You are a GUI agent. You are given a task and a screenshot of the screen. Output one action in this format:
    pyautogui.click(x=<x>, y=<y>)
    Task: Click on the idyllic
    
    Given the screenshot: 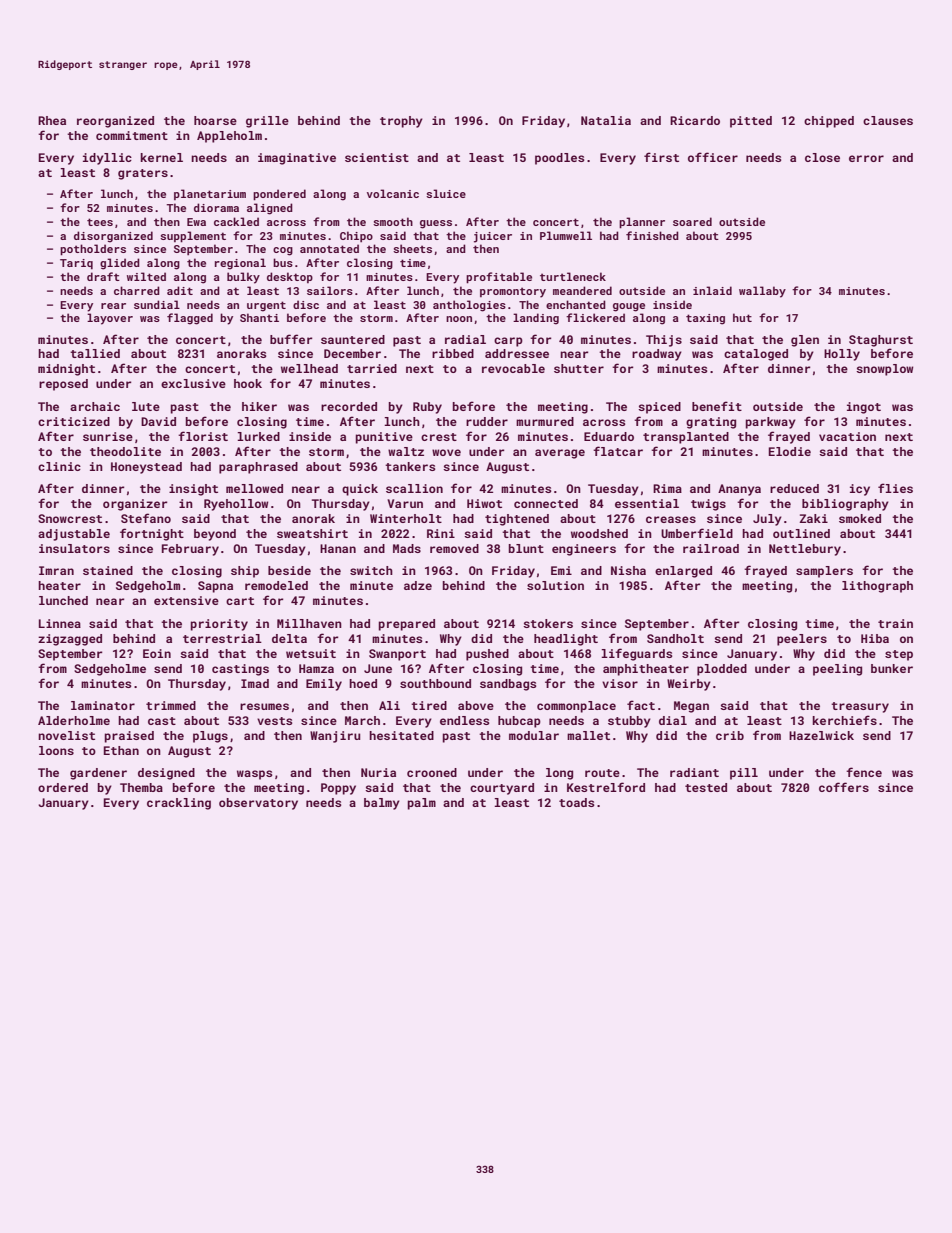 What is the action you would take?
    pyautogui.click(x=107, y=159)
